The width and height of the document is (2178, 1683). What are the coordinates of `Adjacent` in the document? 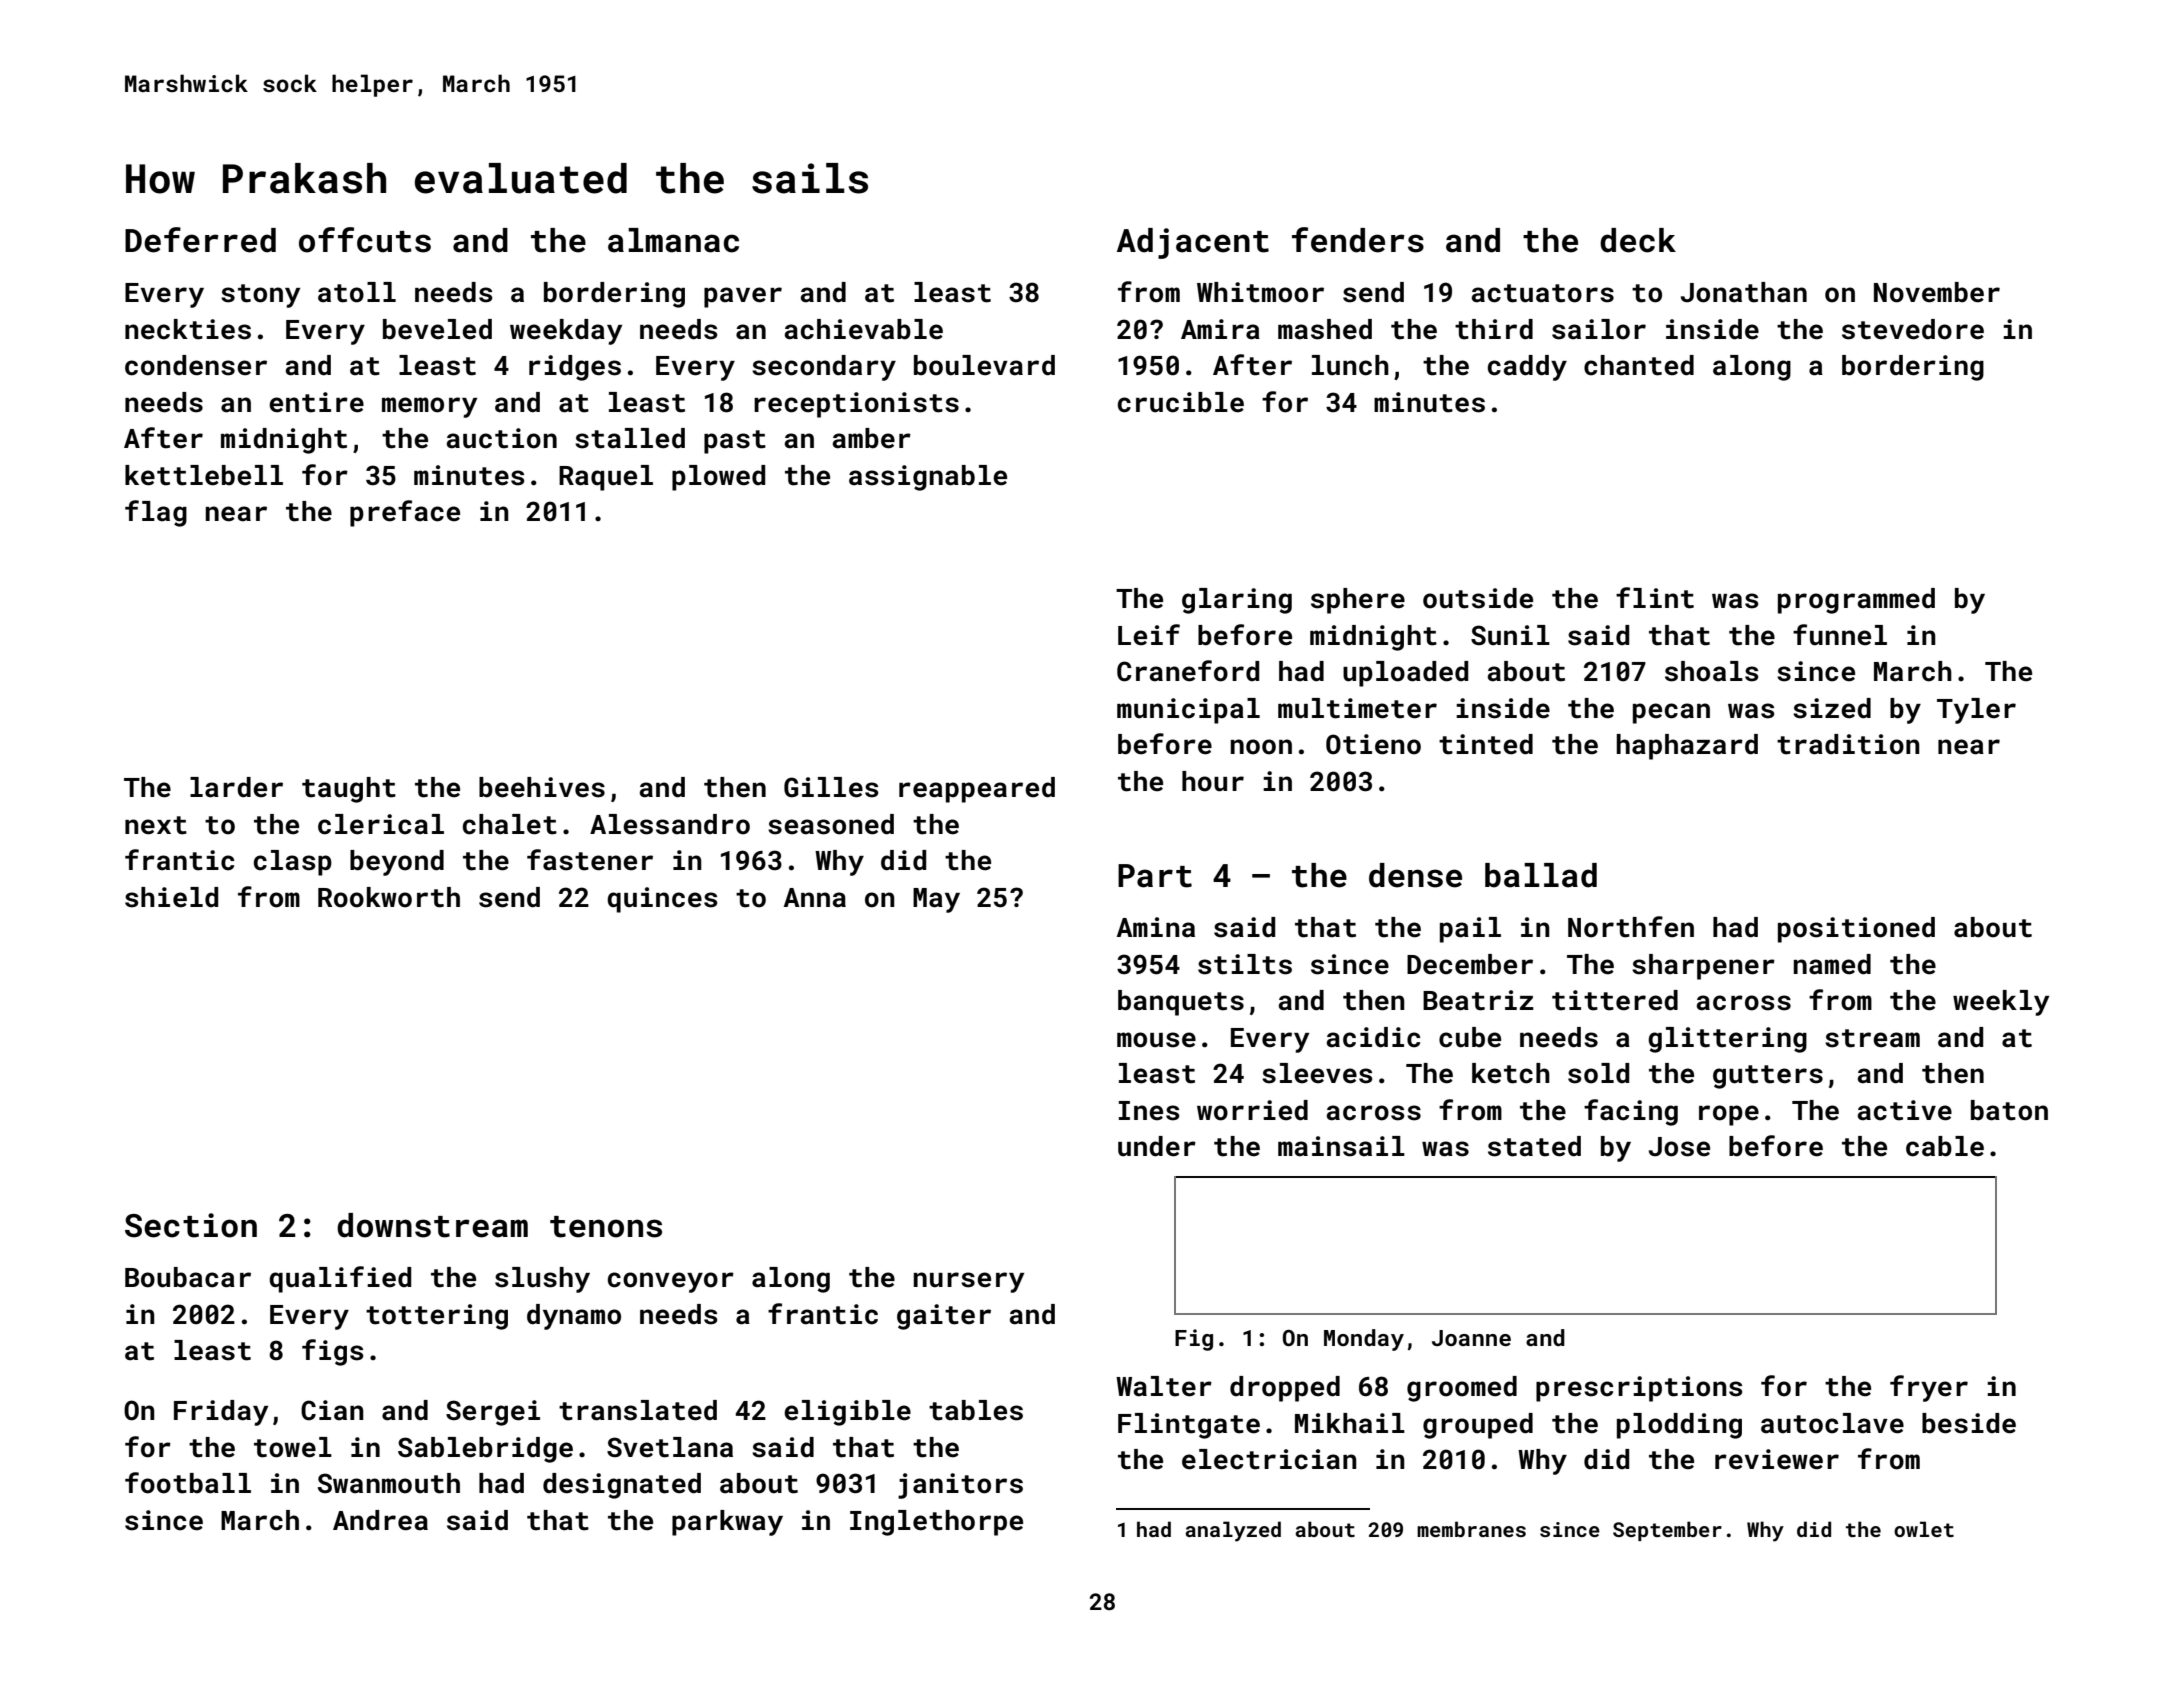 It's located at (1193, 243).
